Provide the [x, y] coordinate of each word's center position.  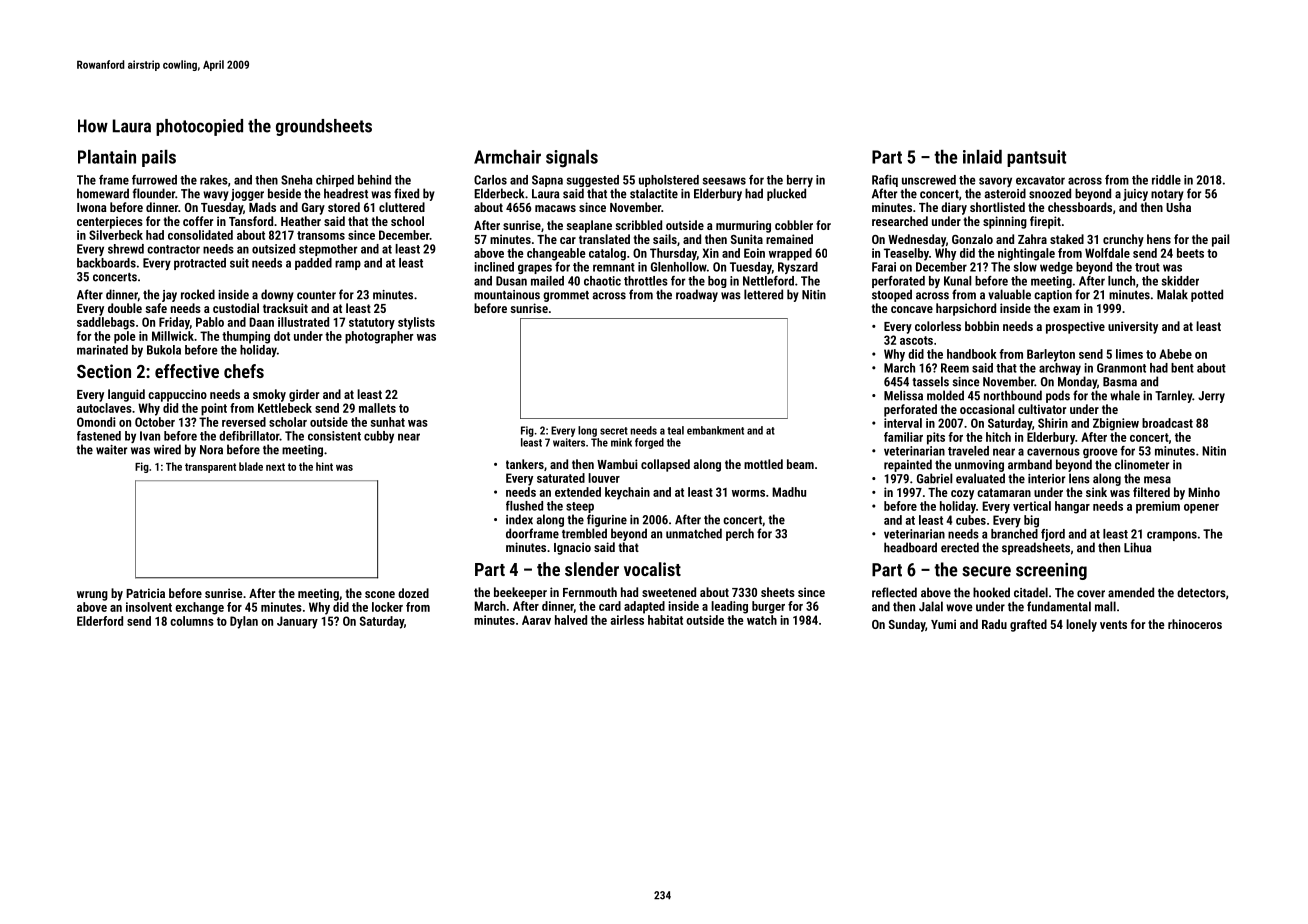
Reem [955, 368]
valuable [1009, 294]
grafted [1028, 625]
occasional [987, 409]
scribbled [638, 225]
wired [167, 449]
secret [614, 431]
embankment [715, 430]
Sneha [296, 180]
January [297, 622]
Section [104, 371]
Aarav [536, 620]
